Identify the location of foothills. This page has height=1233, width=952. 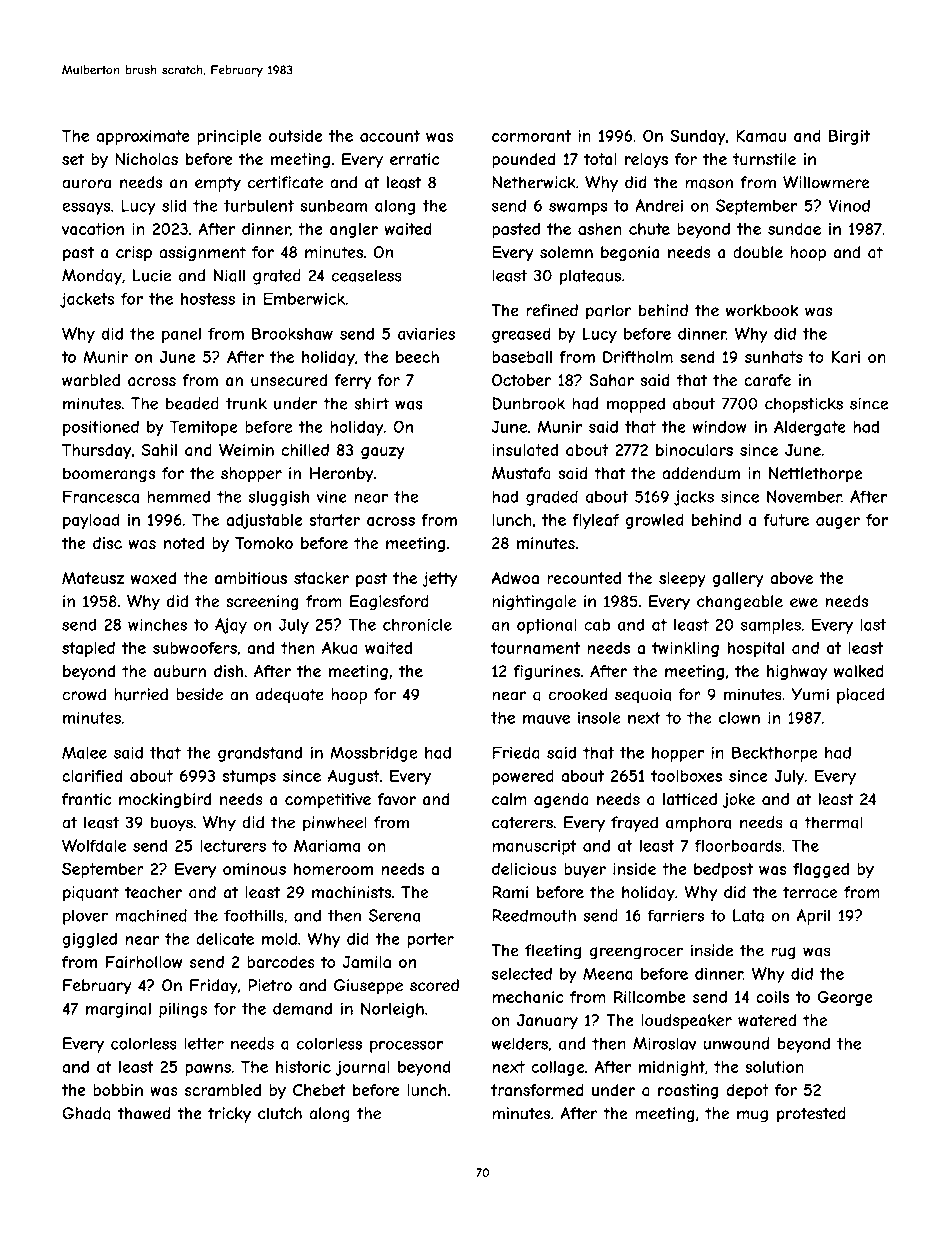
(254, 915).
